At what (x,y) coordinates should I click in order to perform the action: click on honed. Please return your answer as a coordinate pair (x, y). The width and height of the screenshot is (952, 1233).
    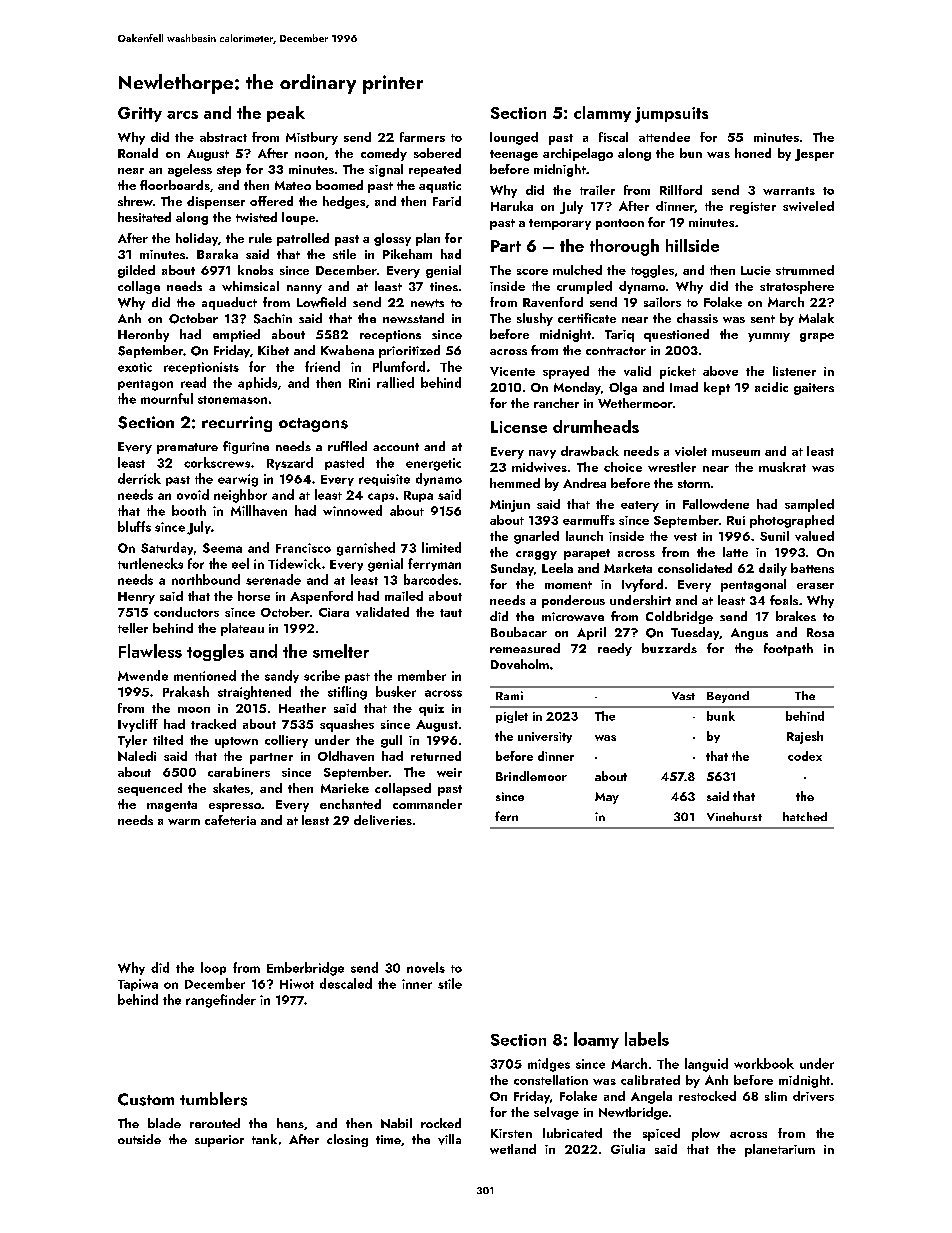
    Looking at the image, I should click on (753, 153).
